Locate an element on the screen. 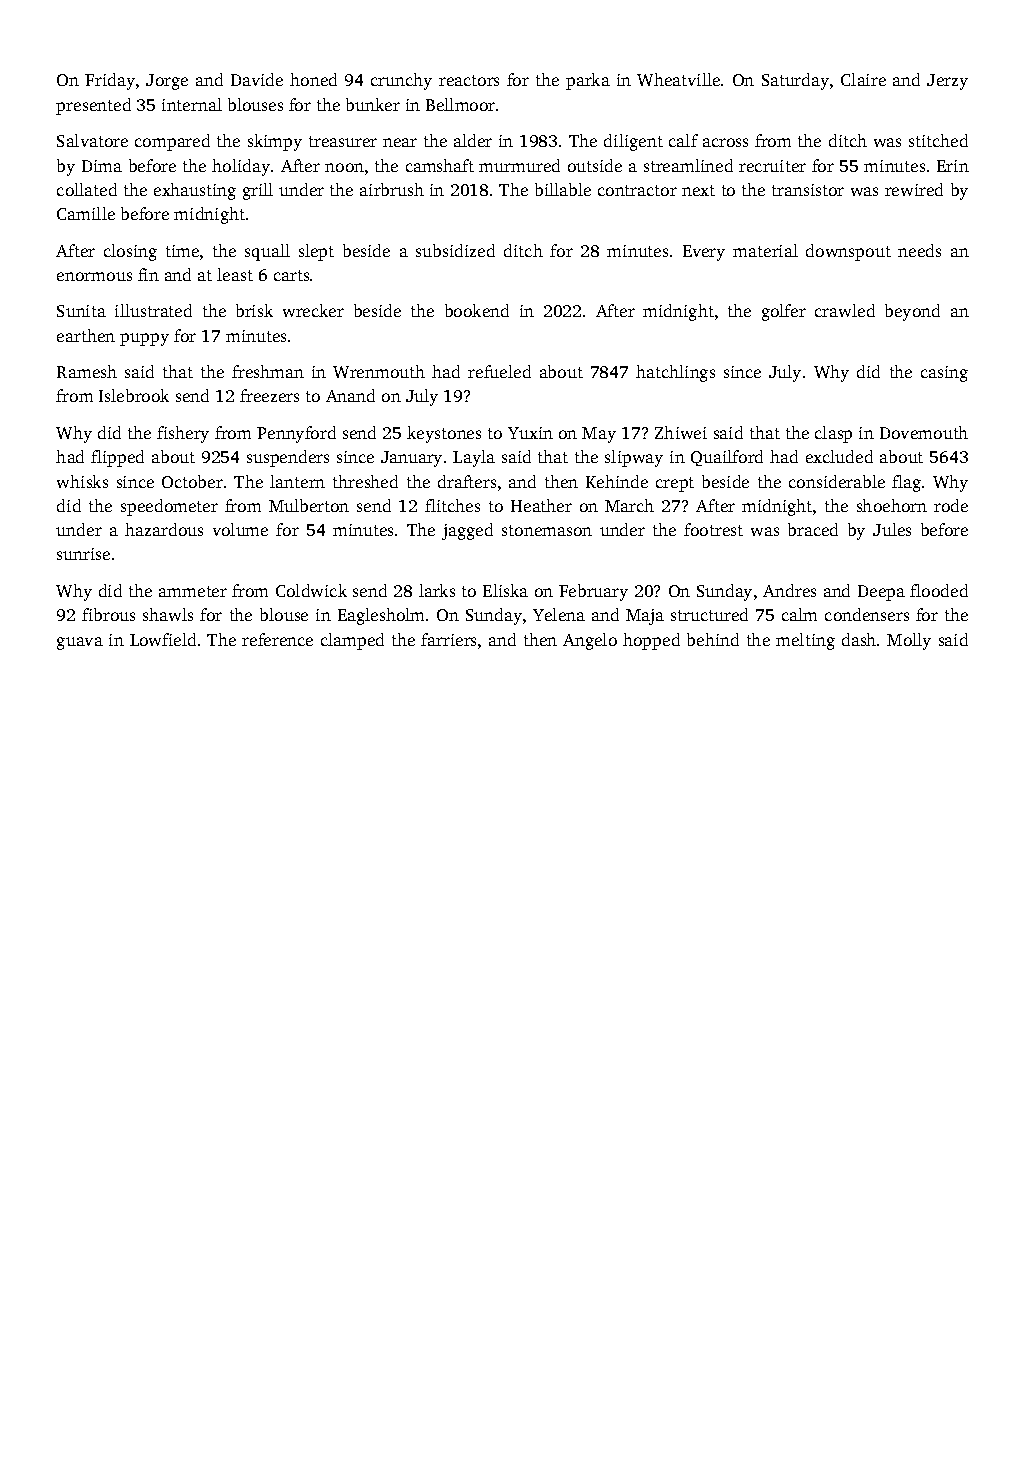  sunrise is located at coordinates (83, 554).
